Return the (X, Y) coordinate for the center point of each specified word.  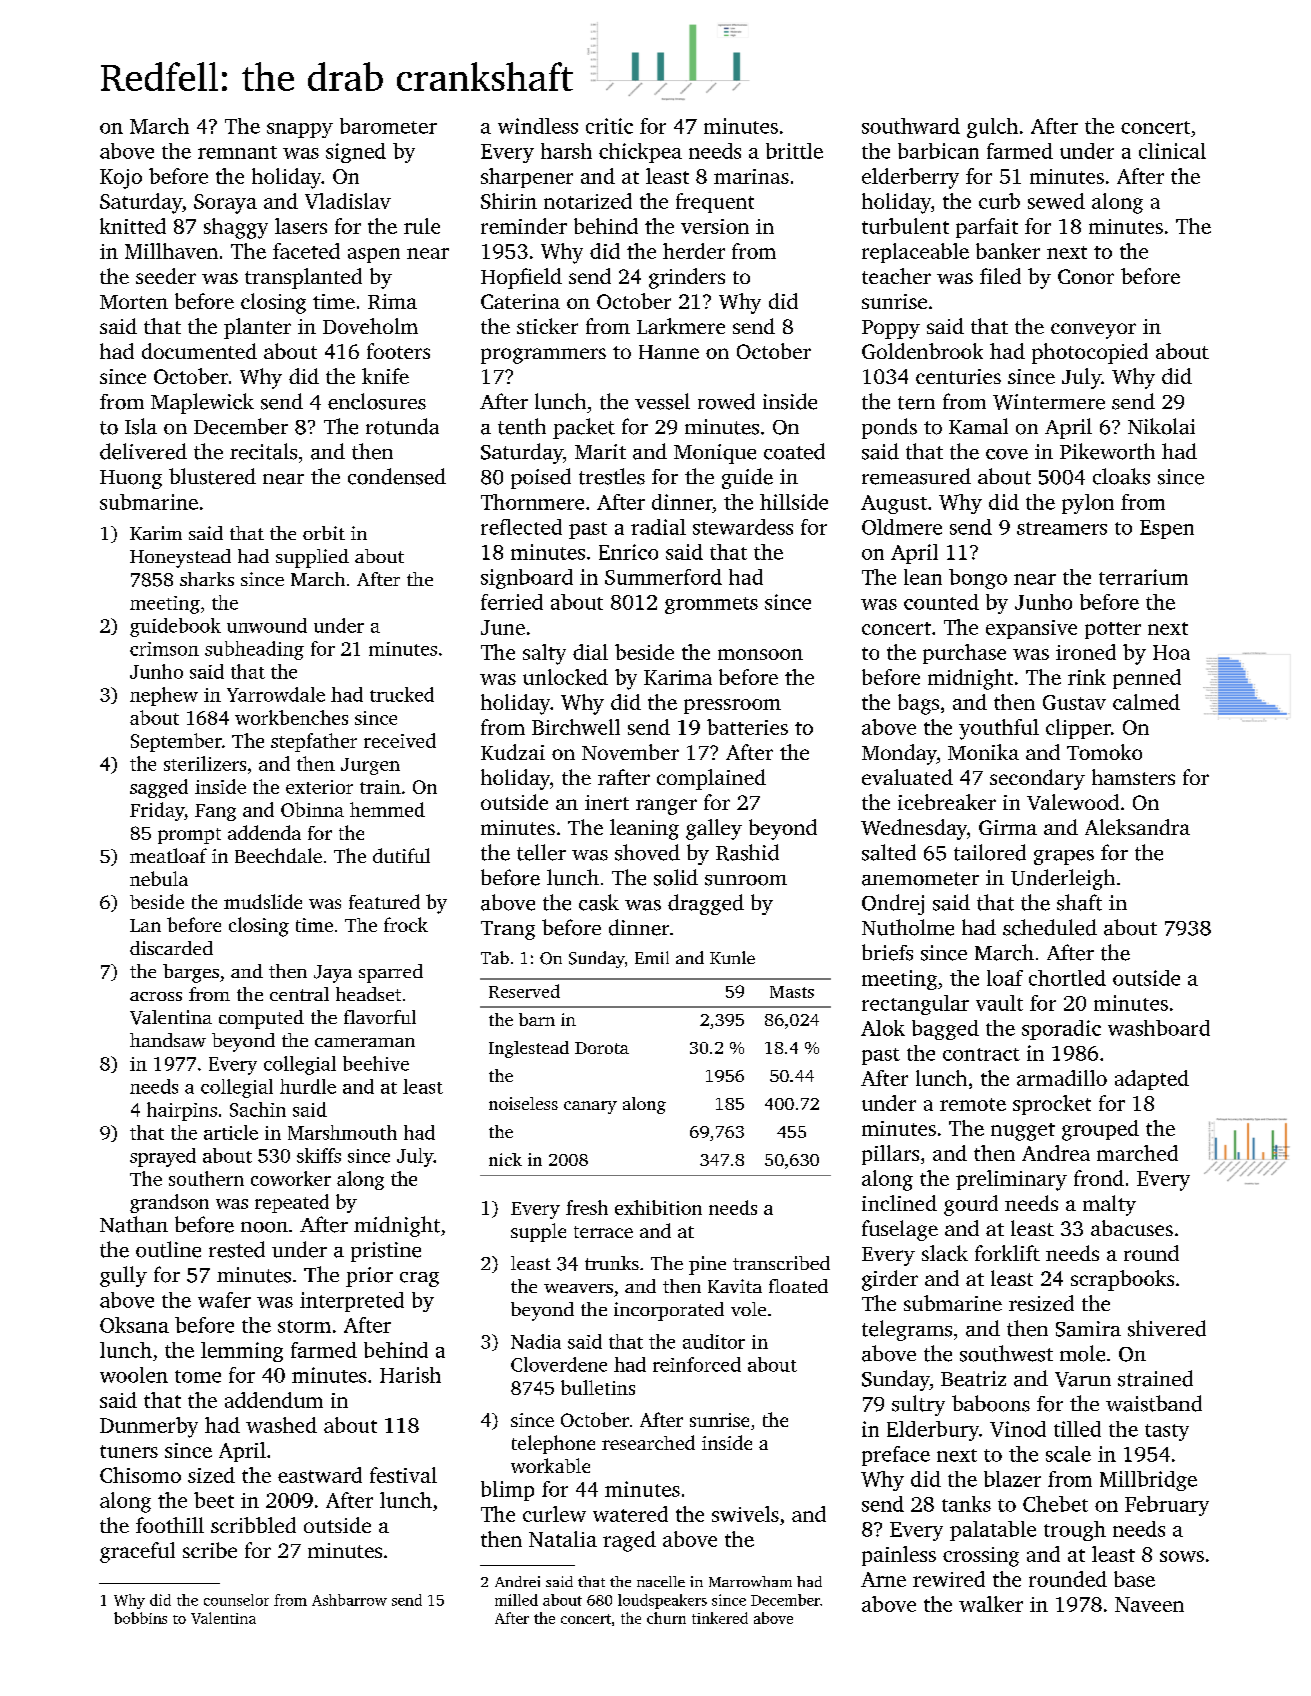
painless (899, 1556)
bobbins (140, 1618)
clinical (1172, 151)
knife (385, 376)
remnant (237, 152)
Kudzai (513, 752)
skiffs (319, 1155)
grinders (687, 278)
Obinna (312, 809)
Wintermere (1049, 402)
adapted (1152, 1080)
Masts (792, 992)
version (715, 226)
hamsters (1133, 777)
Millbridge (1148, 1481)
